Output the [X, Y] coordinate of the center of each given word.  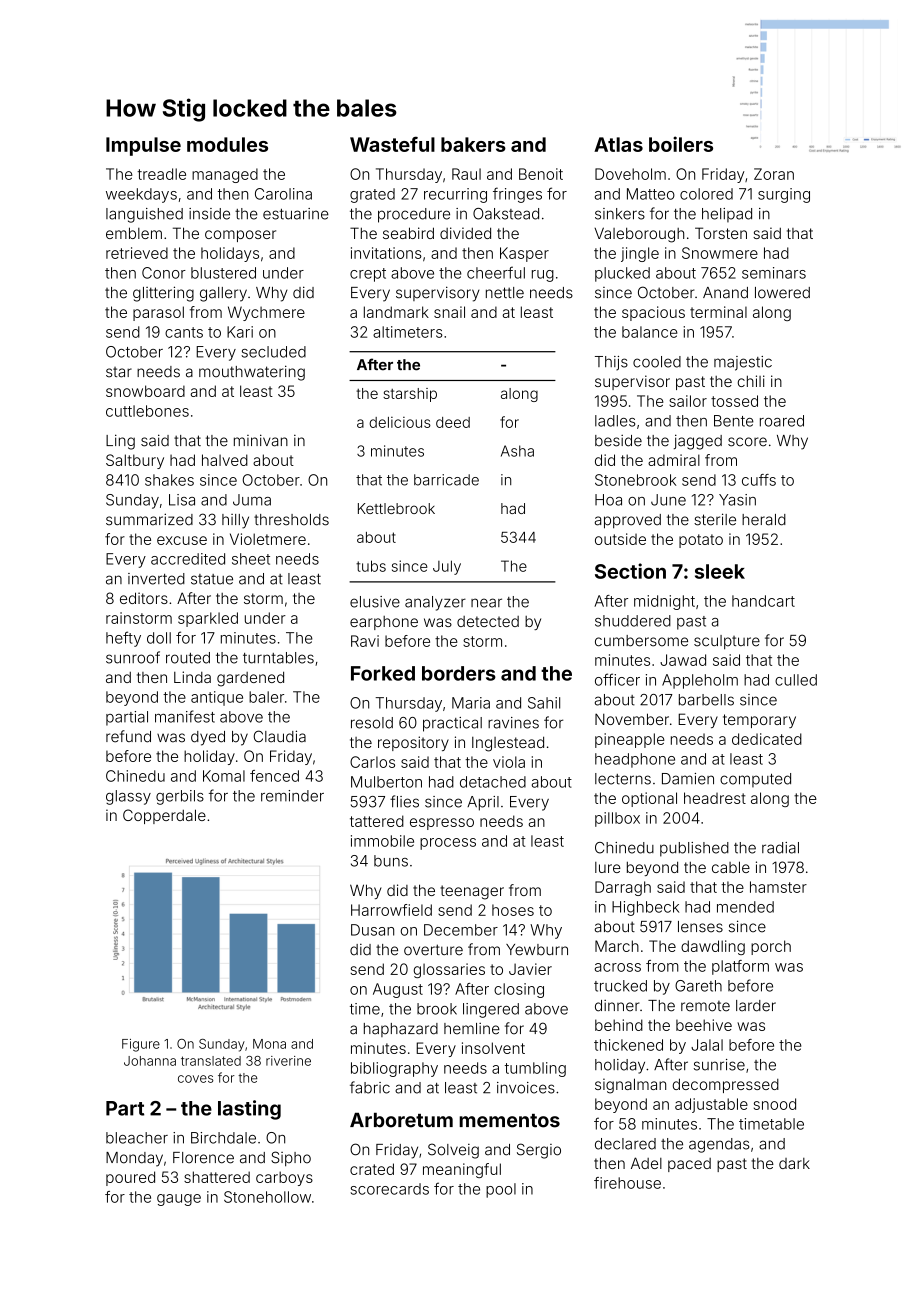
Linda [192, 677]
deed [453, 422]
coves [196, 1079]
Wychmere [266, 313]
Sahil [544, 703]
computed [755, 780]
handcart [763, 601]
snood [775, 1104]
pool [501, 1190]
